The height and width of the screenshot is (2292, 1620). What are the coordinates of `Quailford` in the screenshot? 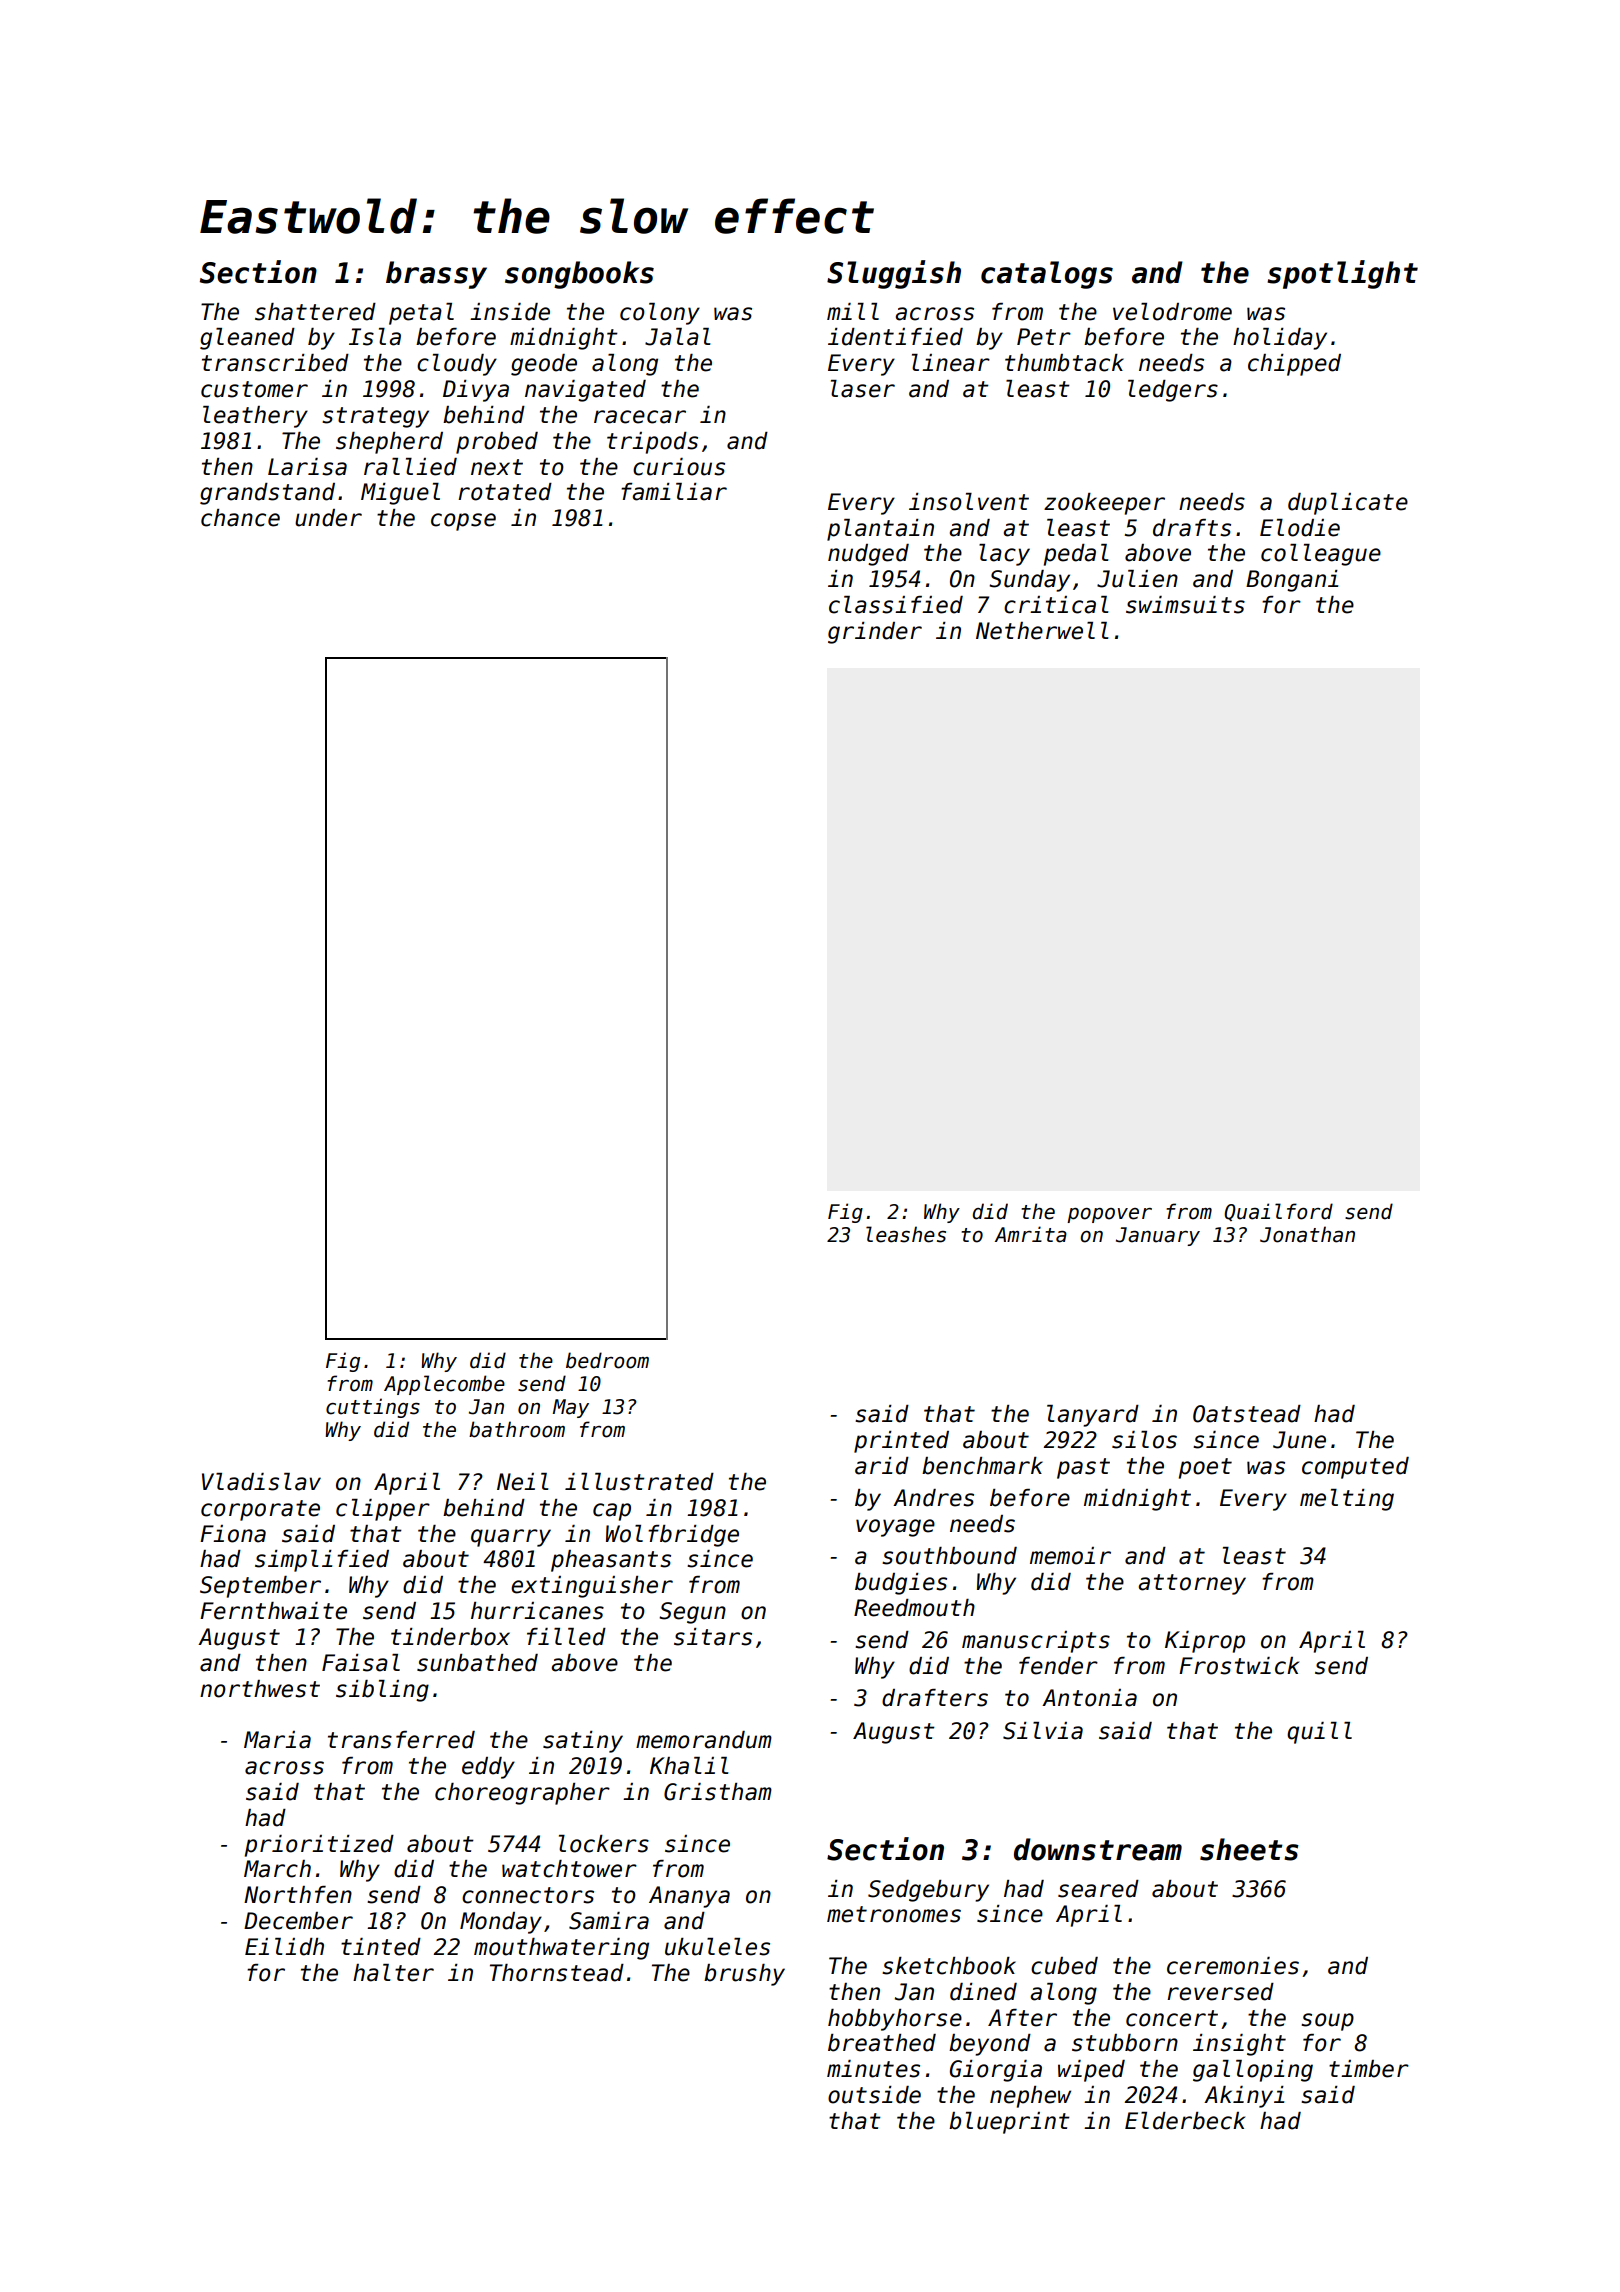 It's located at (1278, 1212).
